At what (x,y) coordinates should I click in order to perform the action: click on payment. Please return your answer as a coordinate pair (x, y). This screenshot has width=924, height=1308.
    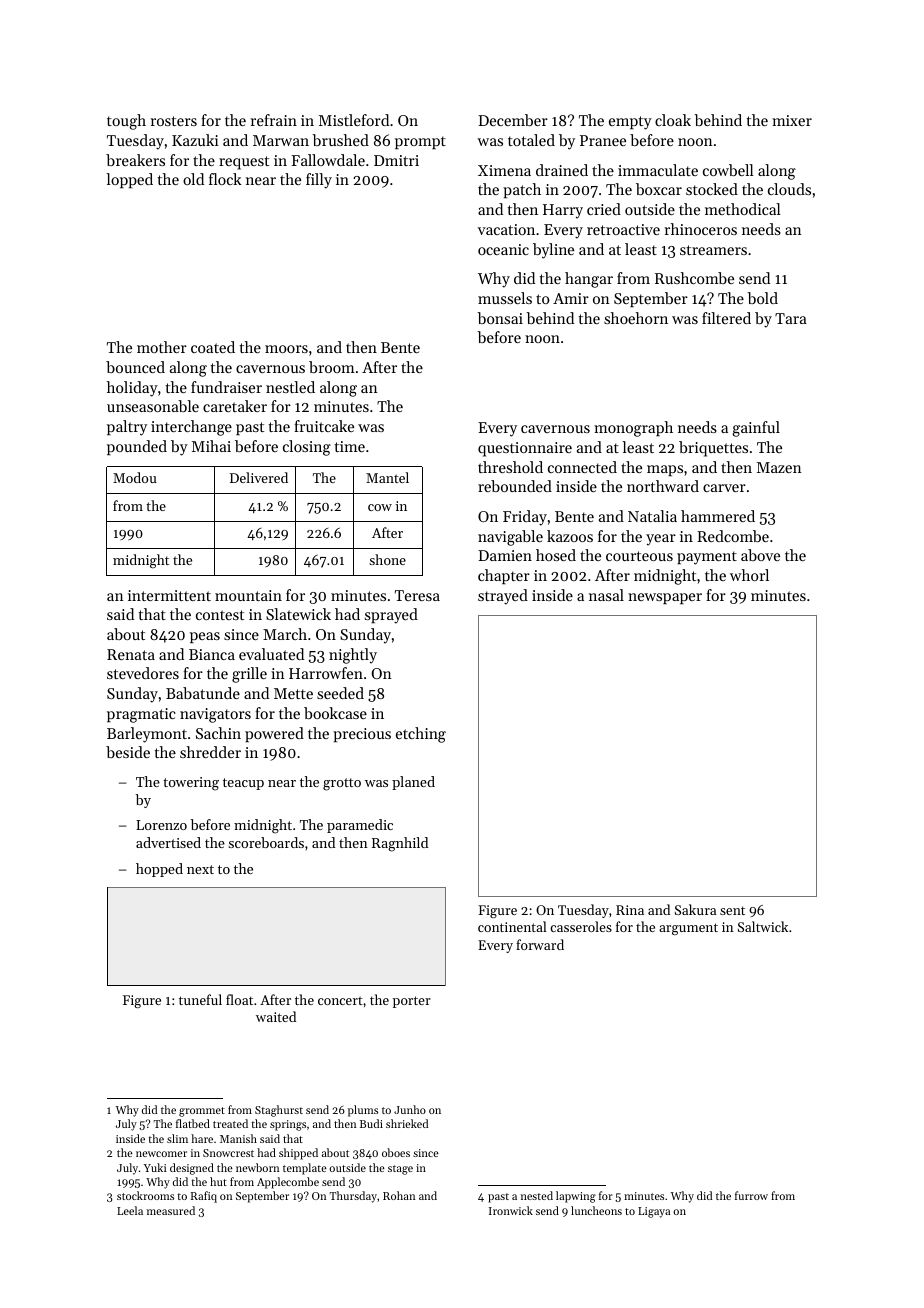
    Looking at the image, I should click on (707, 558).
